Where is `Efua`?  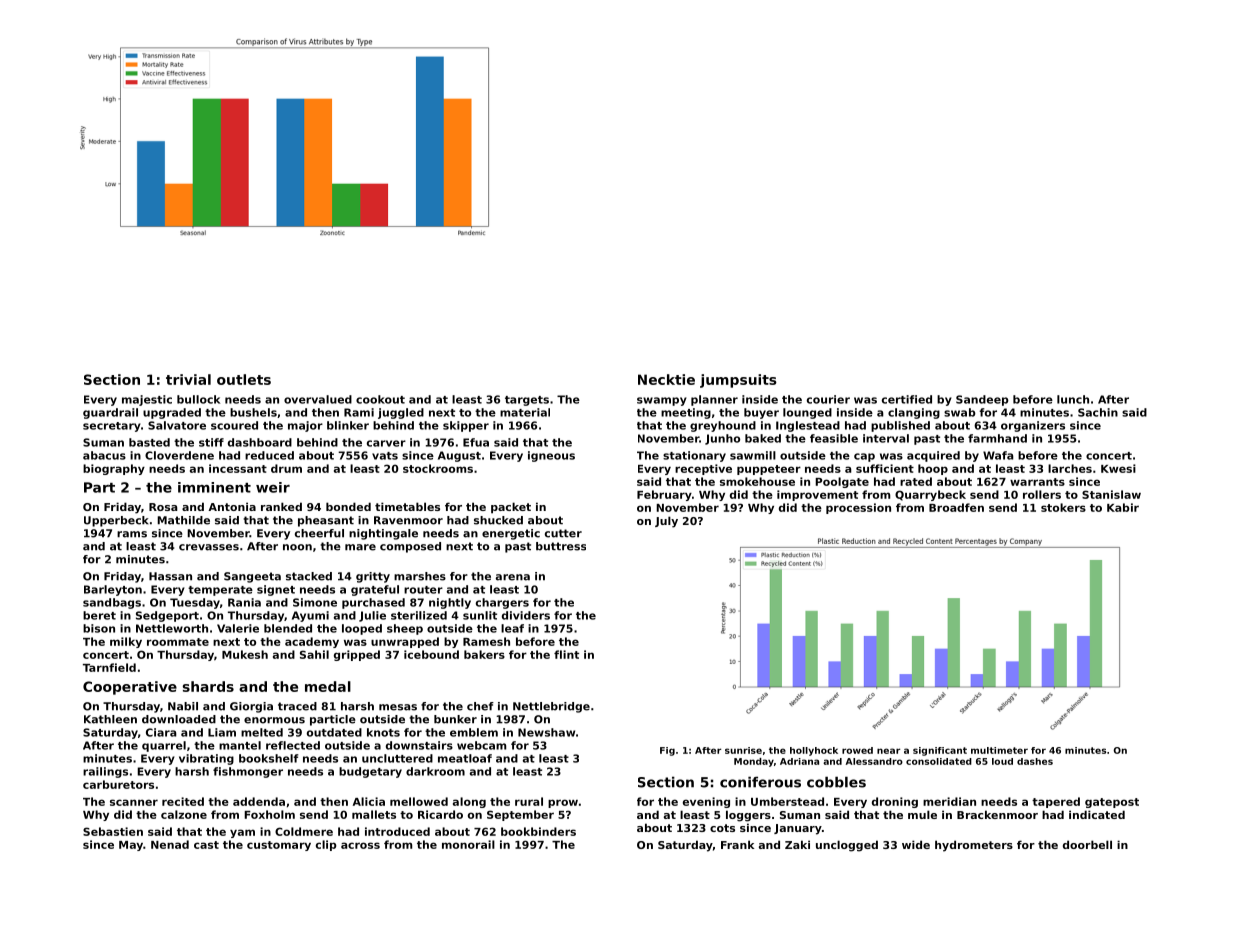 Efua is located at coordinates (476, 442).
